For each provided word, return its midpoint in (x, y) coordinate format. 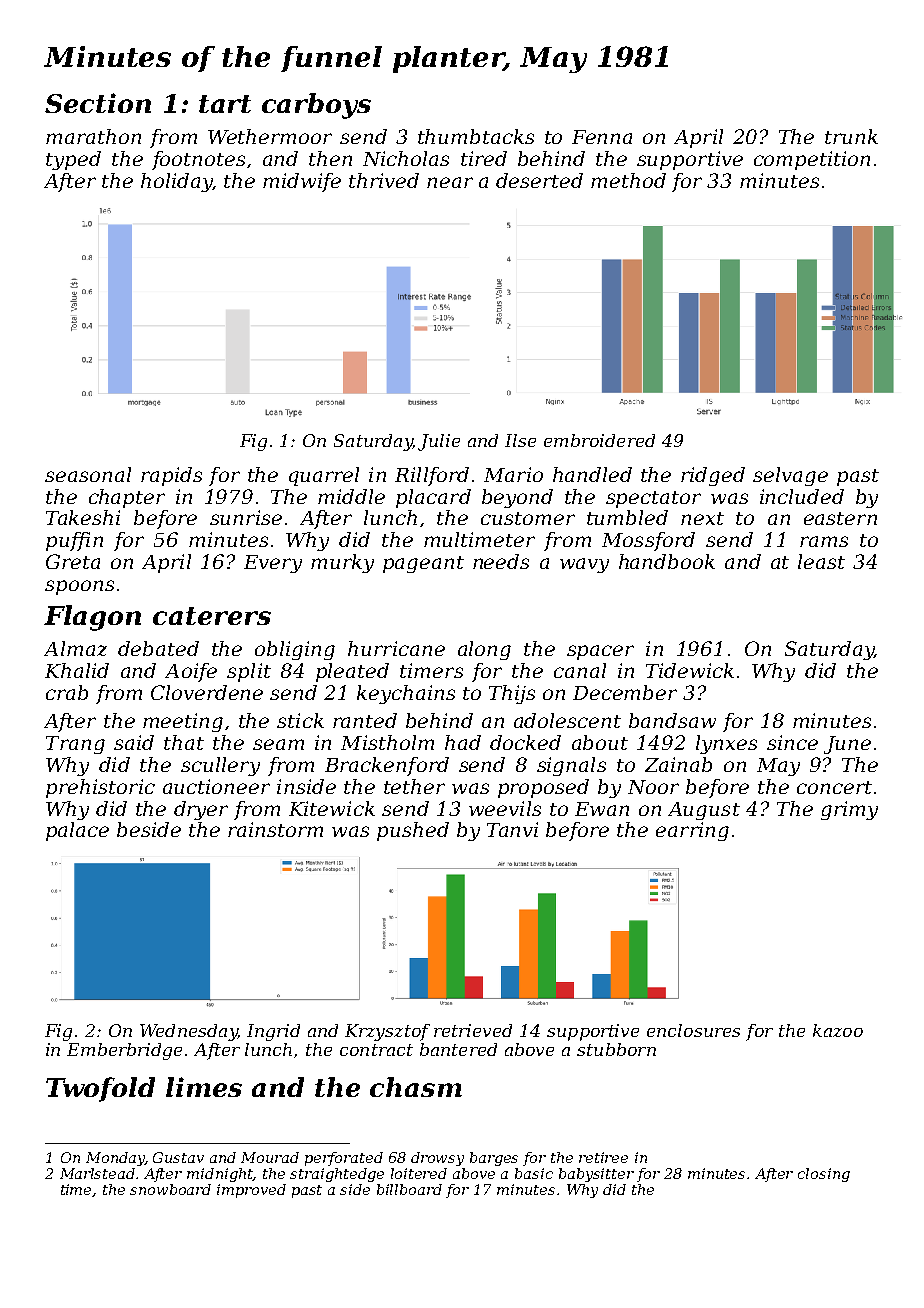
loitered (419, 1173)
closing (824, 1175)
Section (98, 103)
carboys (316, 106)
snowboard (170, 1189)
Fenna (602, 137)
